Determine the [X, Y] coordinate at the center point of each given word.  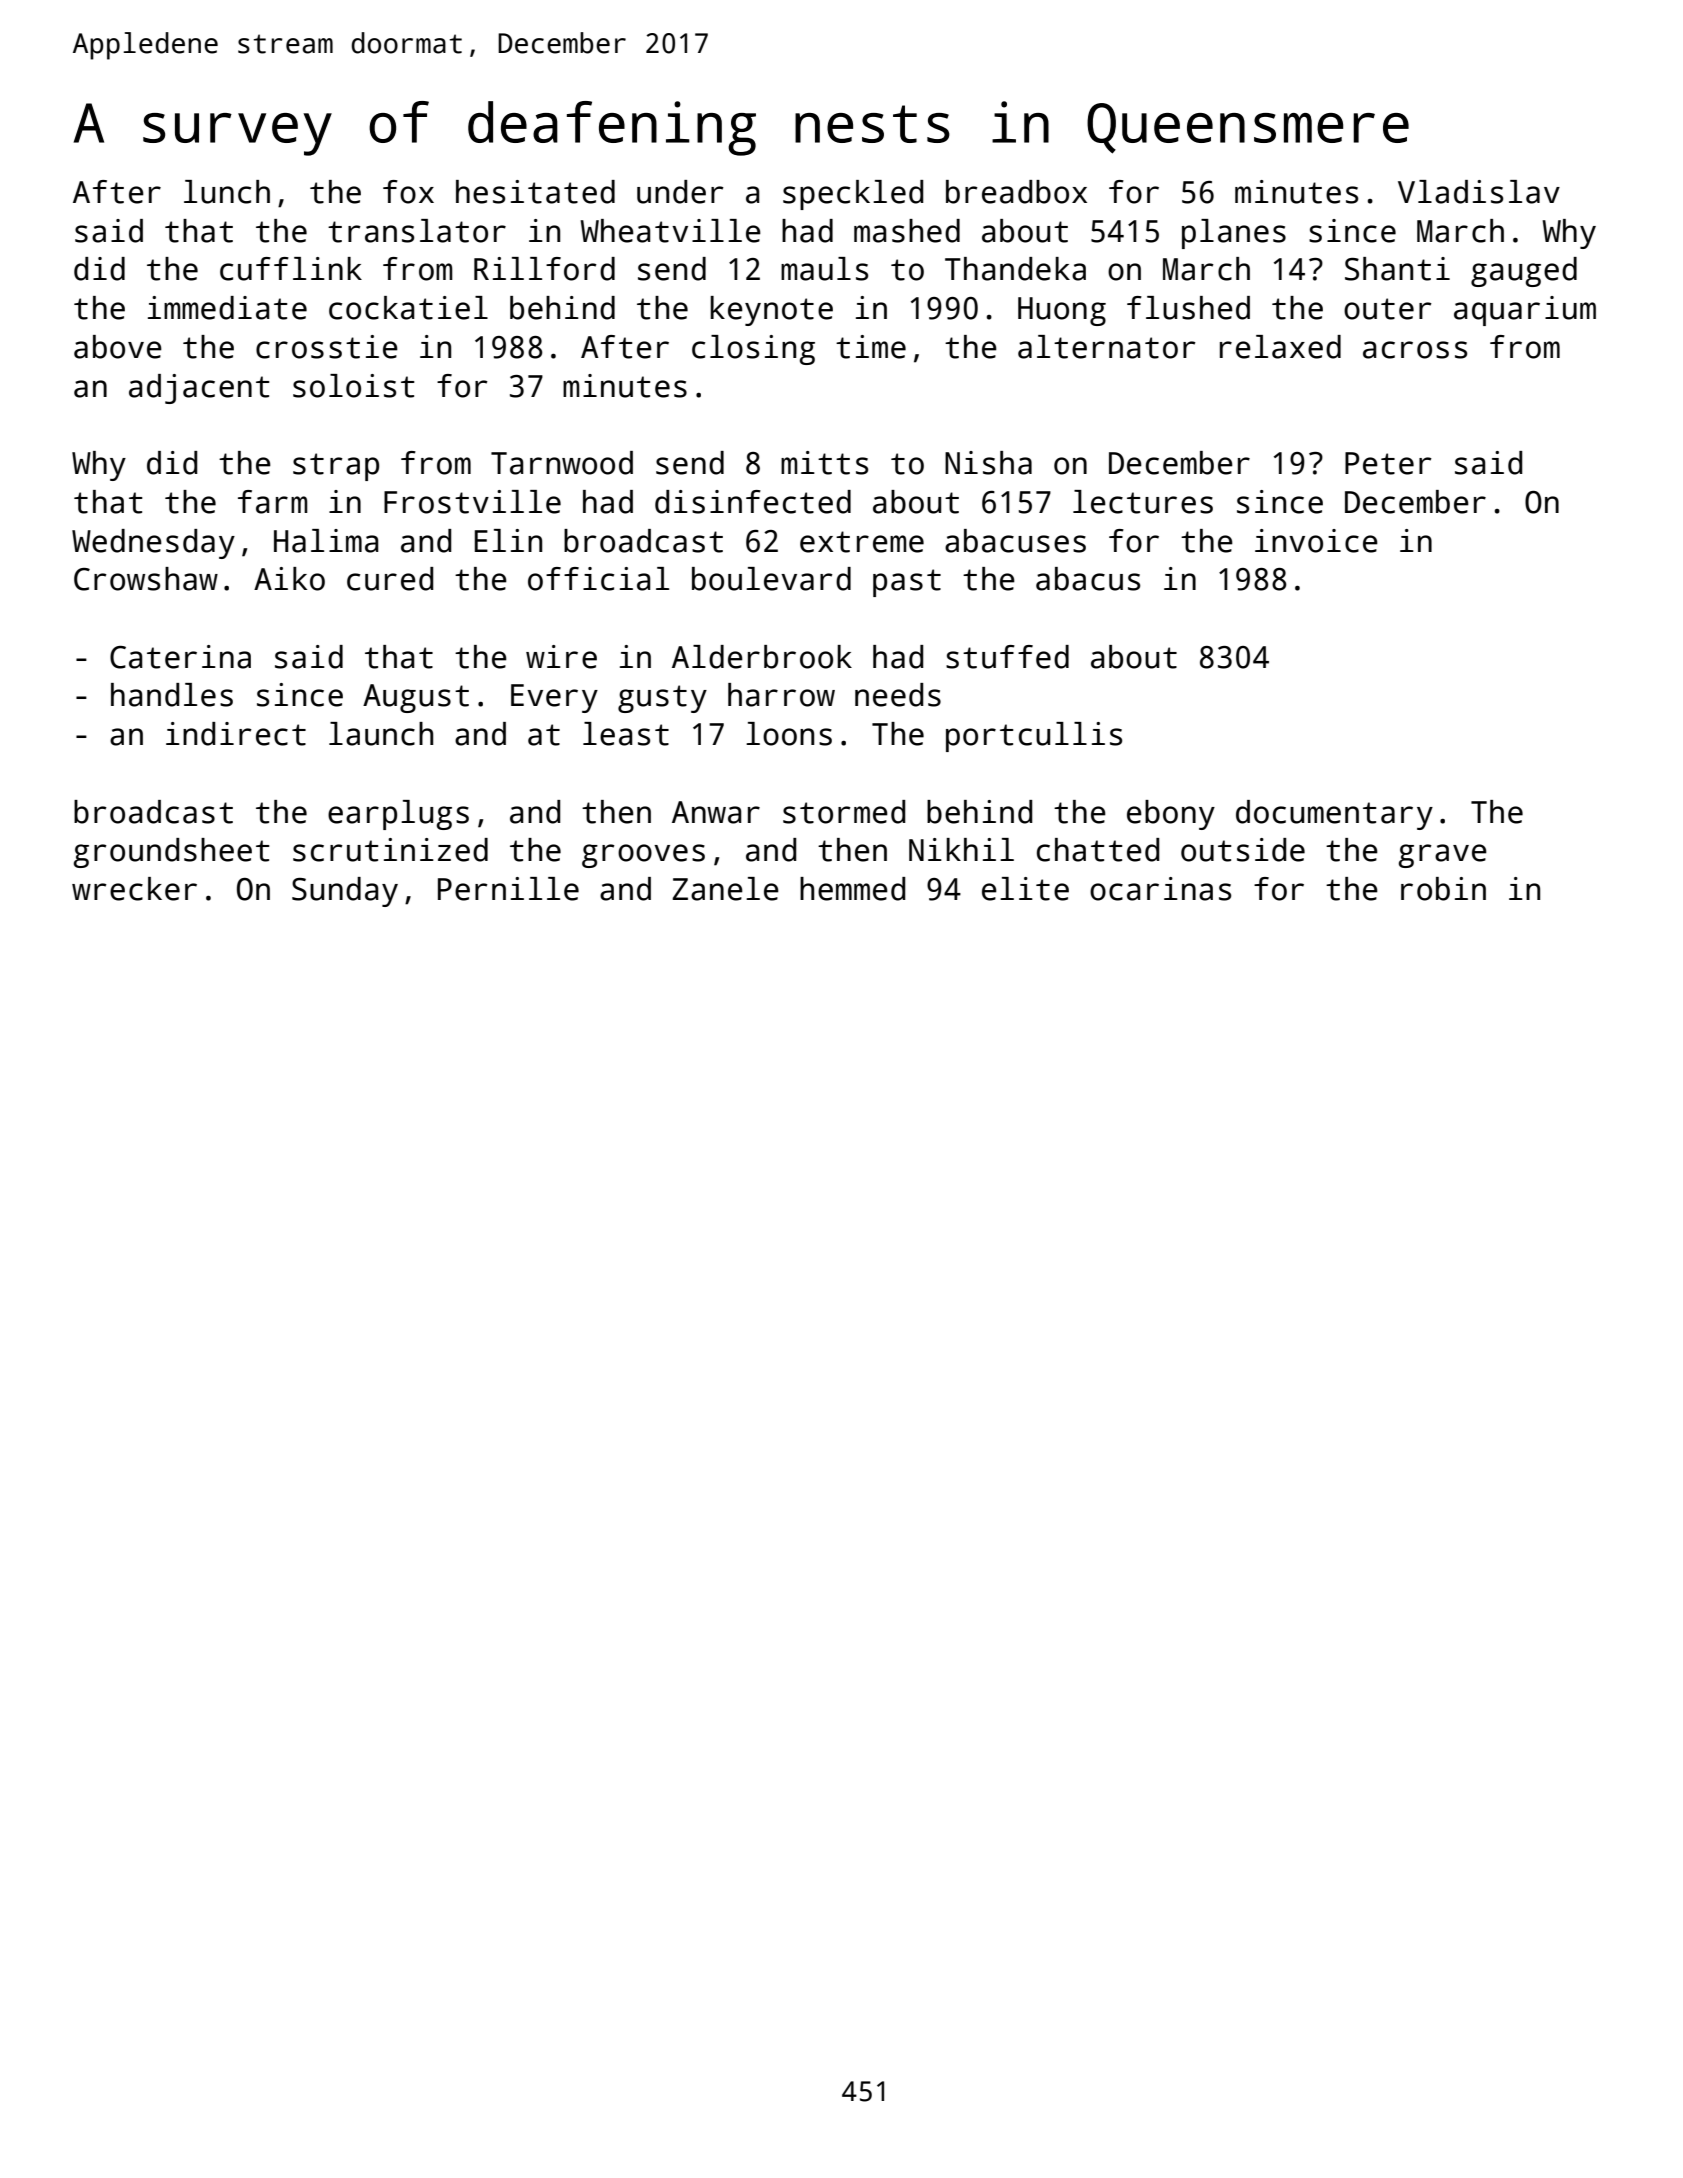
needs [898, 695]
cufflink [291, 269]
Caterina [180, 657]
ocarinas [1160, 889]
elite [1025, 889]
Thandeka [1015, 269]
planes [1234, 234]
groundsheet [171, 853]
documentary [1334, 815]
